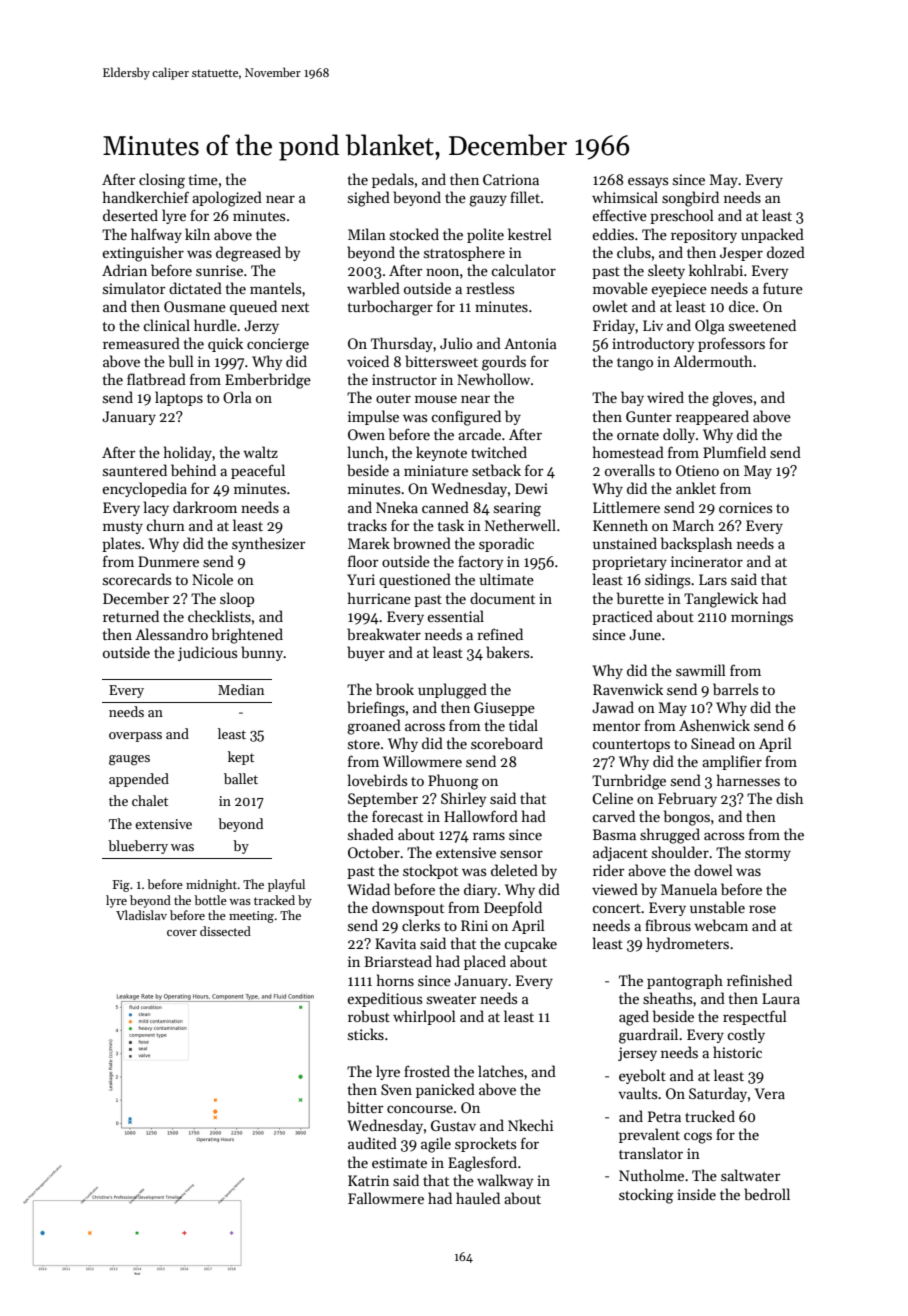 Image resolution: width=908 pixels, height=1316 pixels. What do you see at coordinates (424, 1017) in the screenshot?
I see `whirlpool` at bounding box center [424, 1017].
